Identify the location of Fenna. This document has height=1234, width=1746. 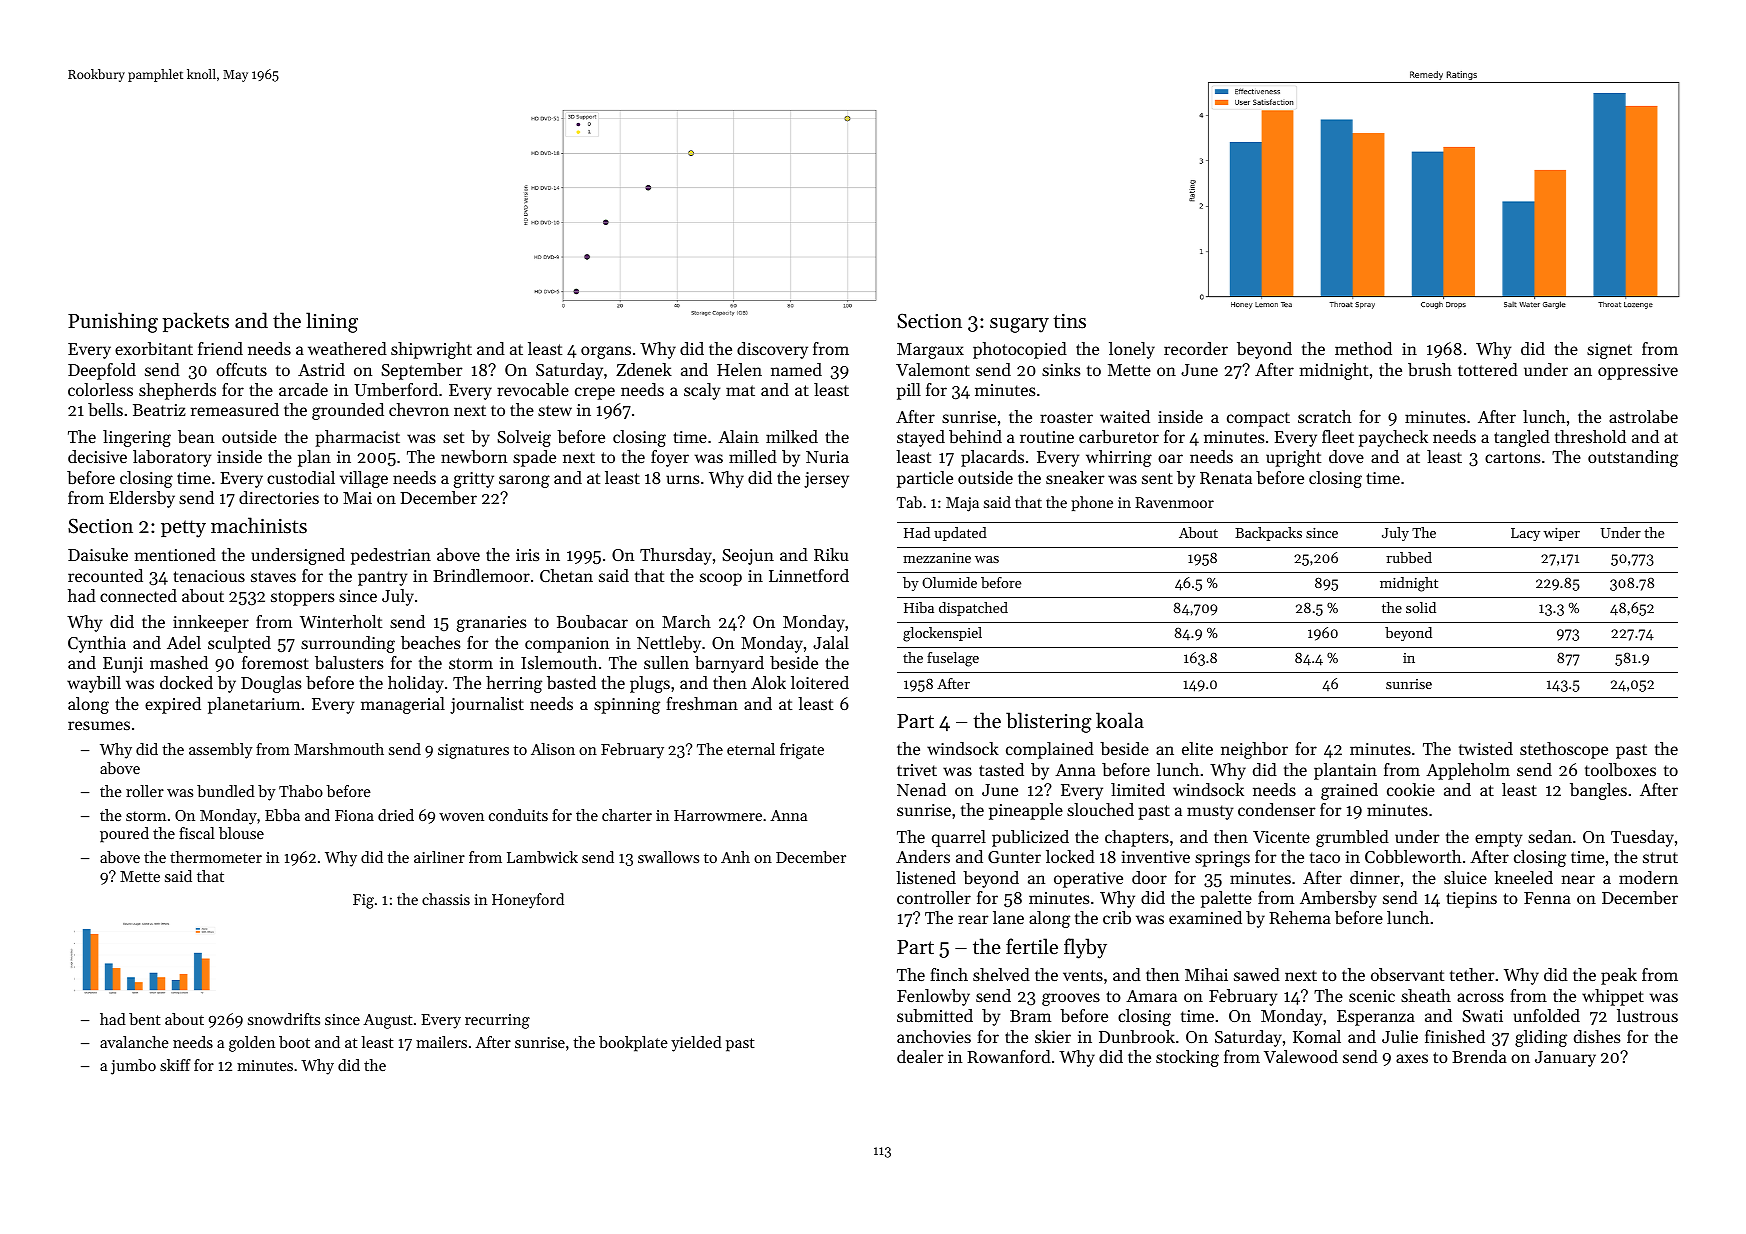
(1547, 898).
